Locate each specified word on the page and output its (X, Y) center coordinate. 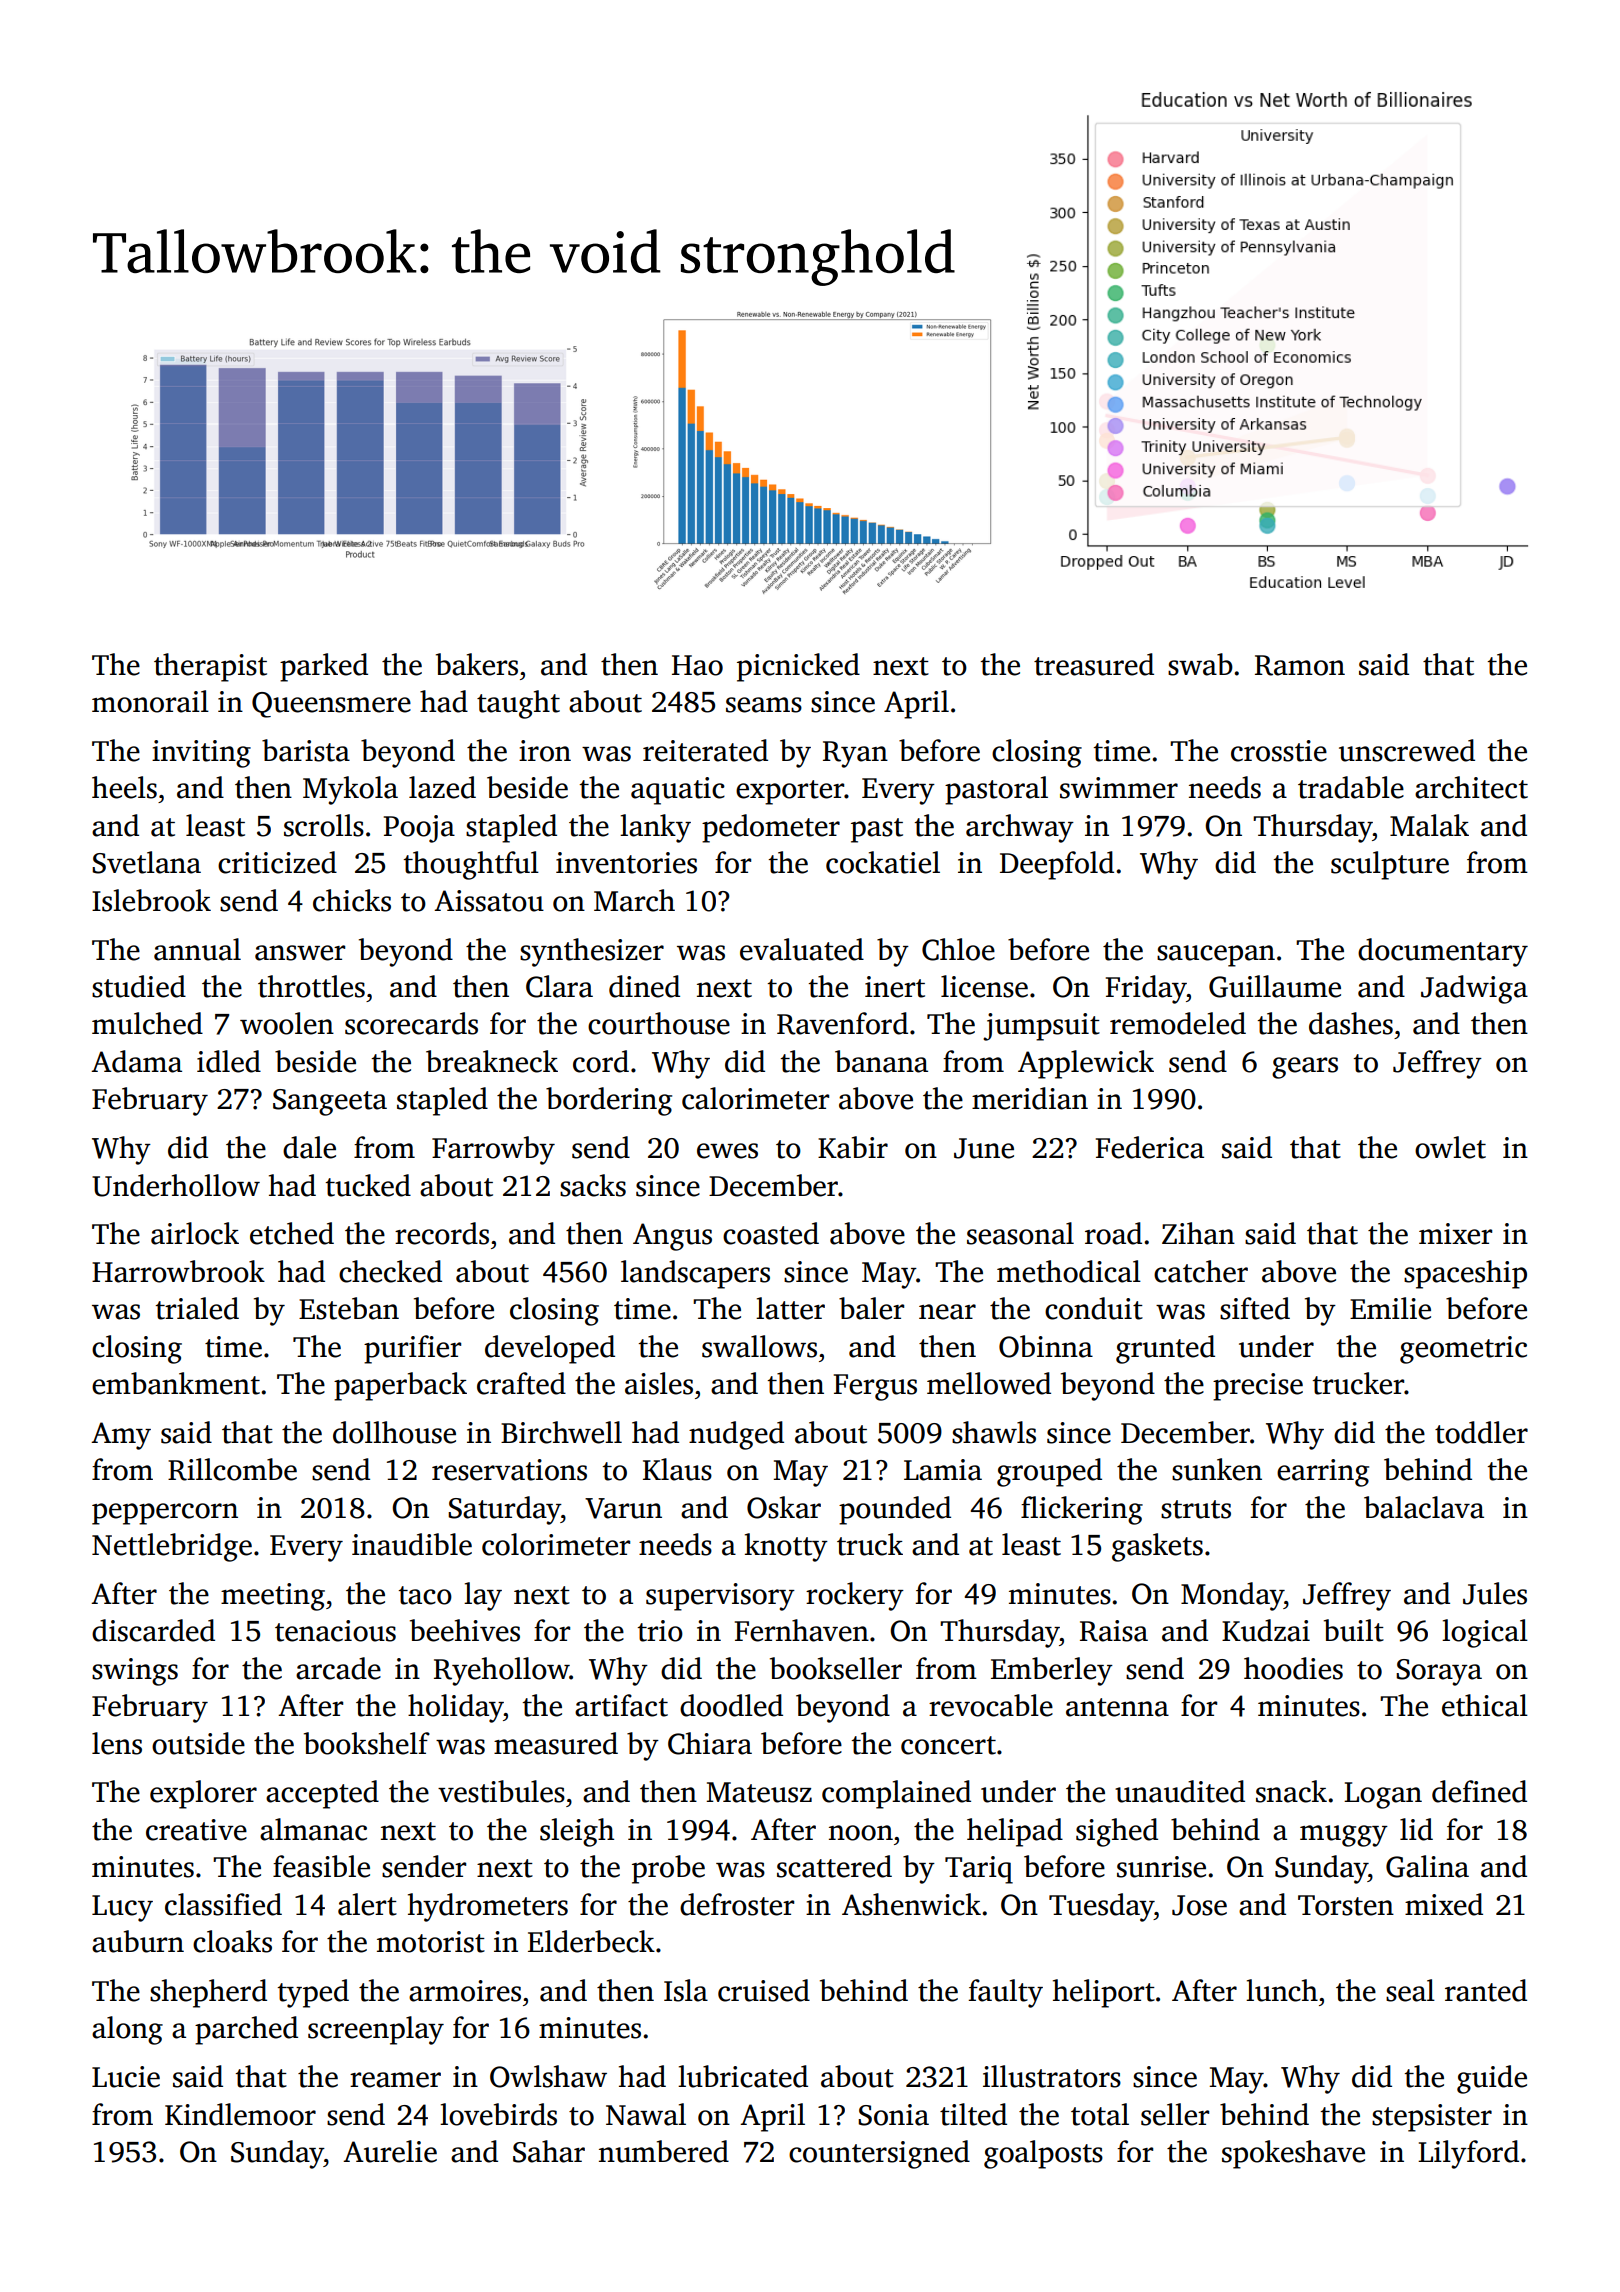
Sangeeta (330, 1102)
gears (1305, 1068)
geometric (1463, 1350)
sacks (593, 1185)
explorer (203, 1794)
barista (306, 750)
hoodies (1293, 1668)
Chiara (710, 1743)
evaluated (802, 949)
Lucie (126, 2077)
